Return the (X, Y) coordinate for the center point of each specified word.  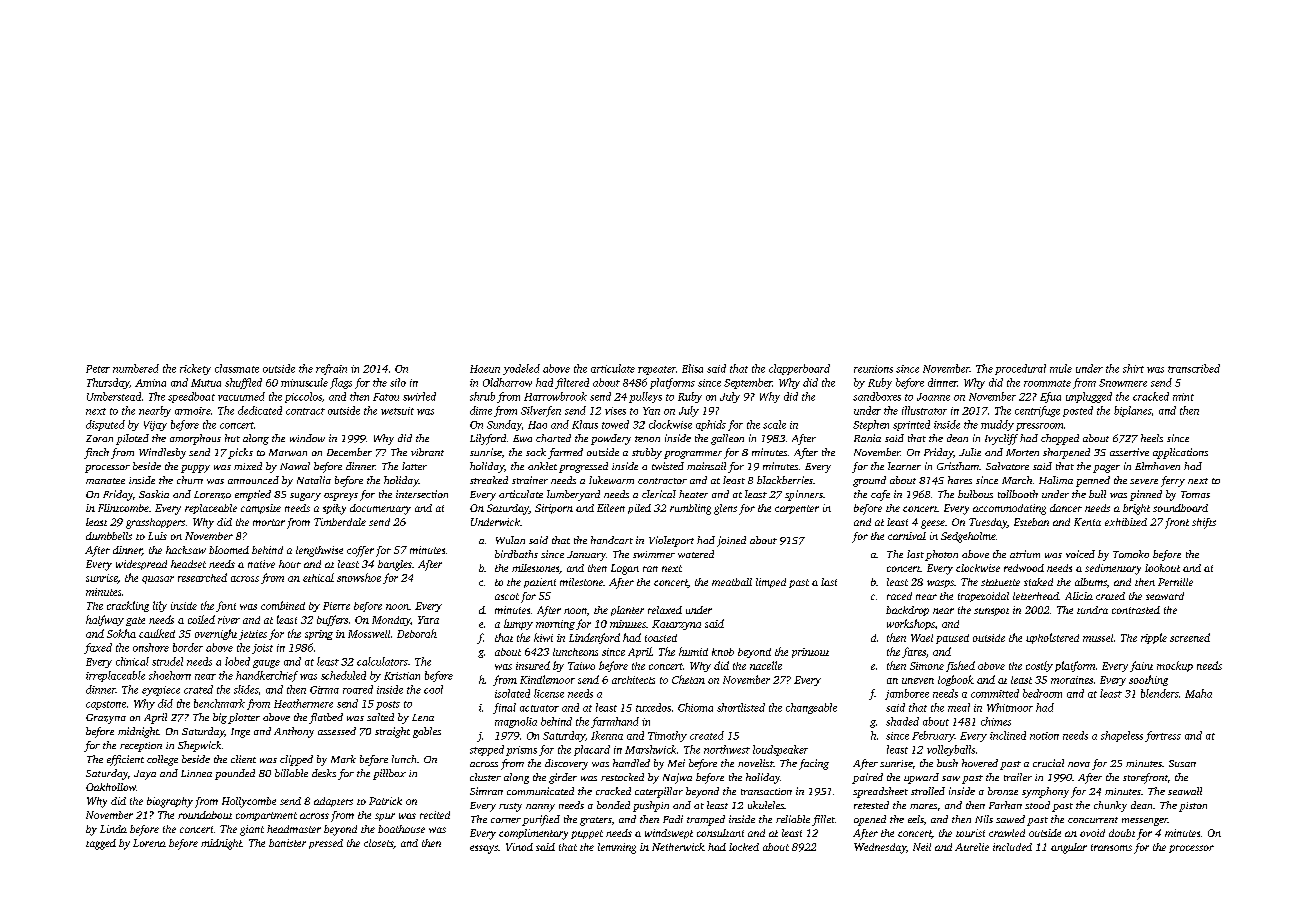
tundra (1092, 610)
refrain (331, 369)
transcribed (1194, 368)
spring (319, 635)
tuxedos (653, 707)
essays (484, 849)
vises (615, 411)
